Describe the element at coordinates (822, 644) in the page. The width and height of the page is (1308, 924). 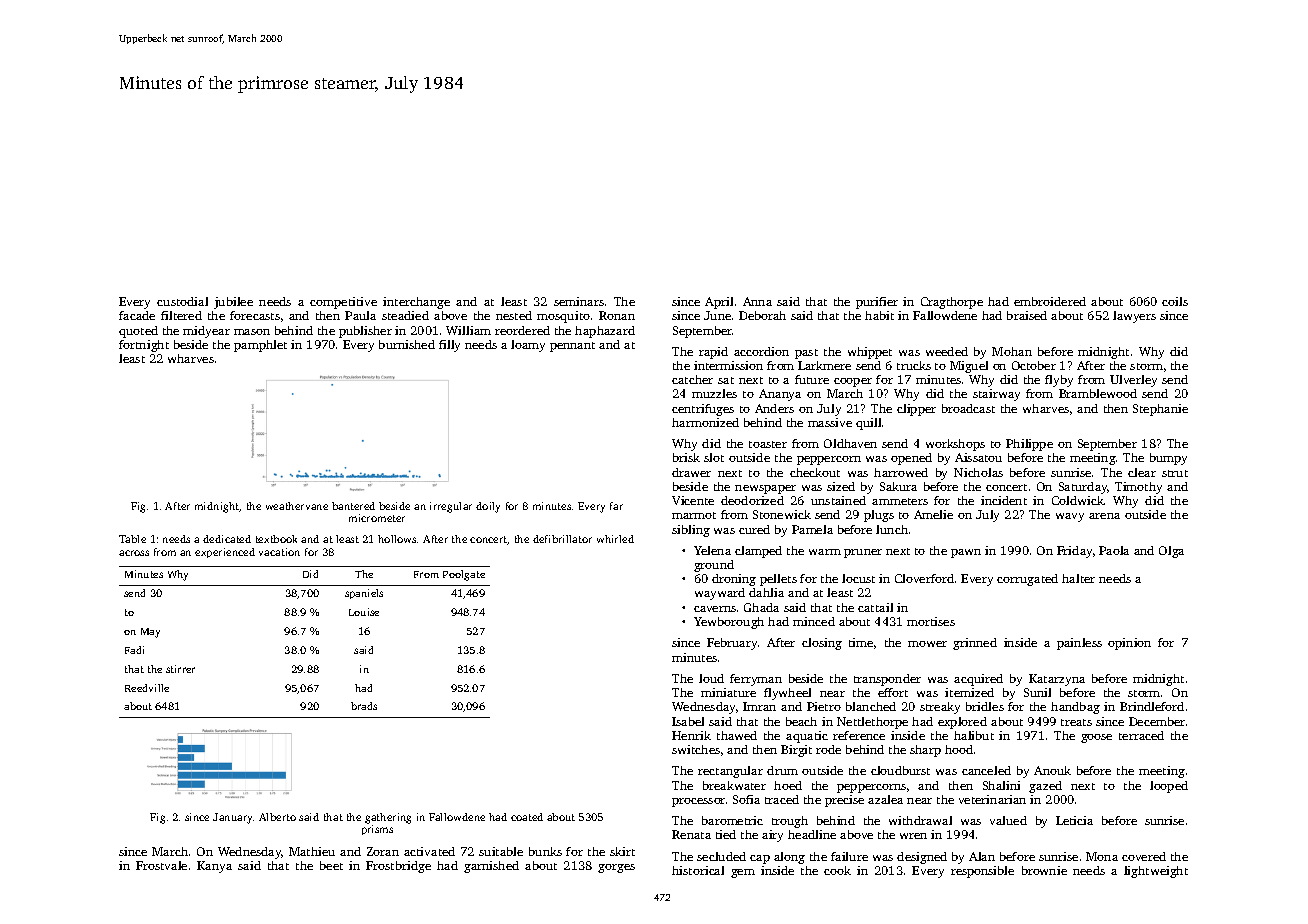
I see `closing` at that location.
